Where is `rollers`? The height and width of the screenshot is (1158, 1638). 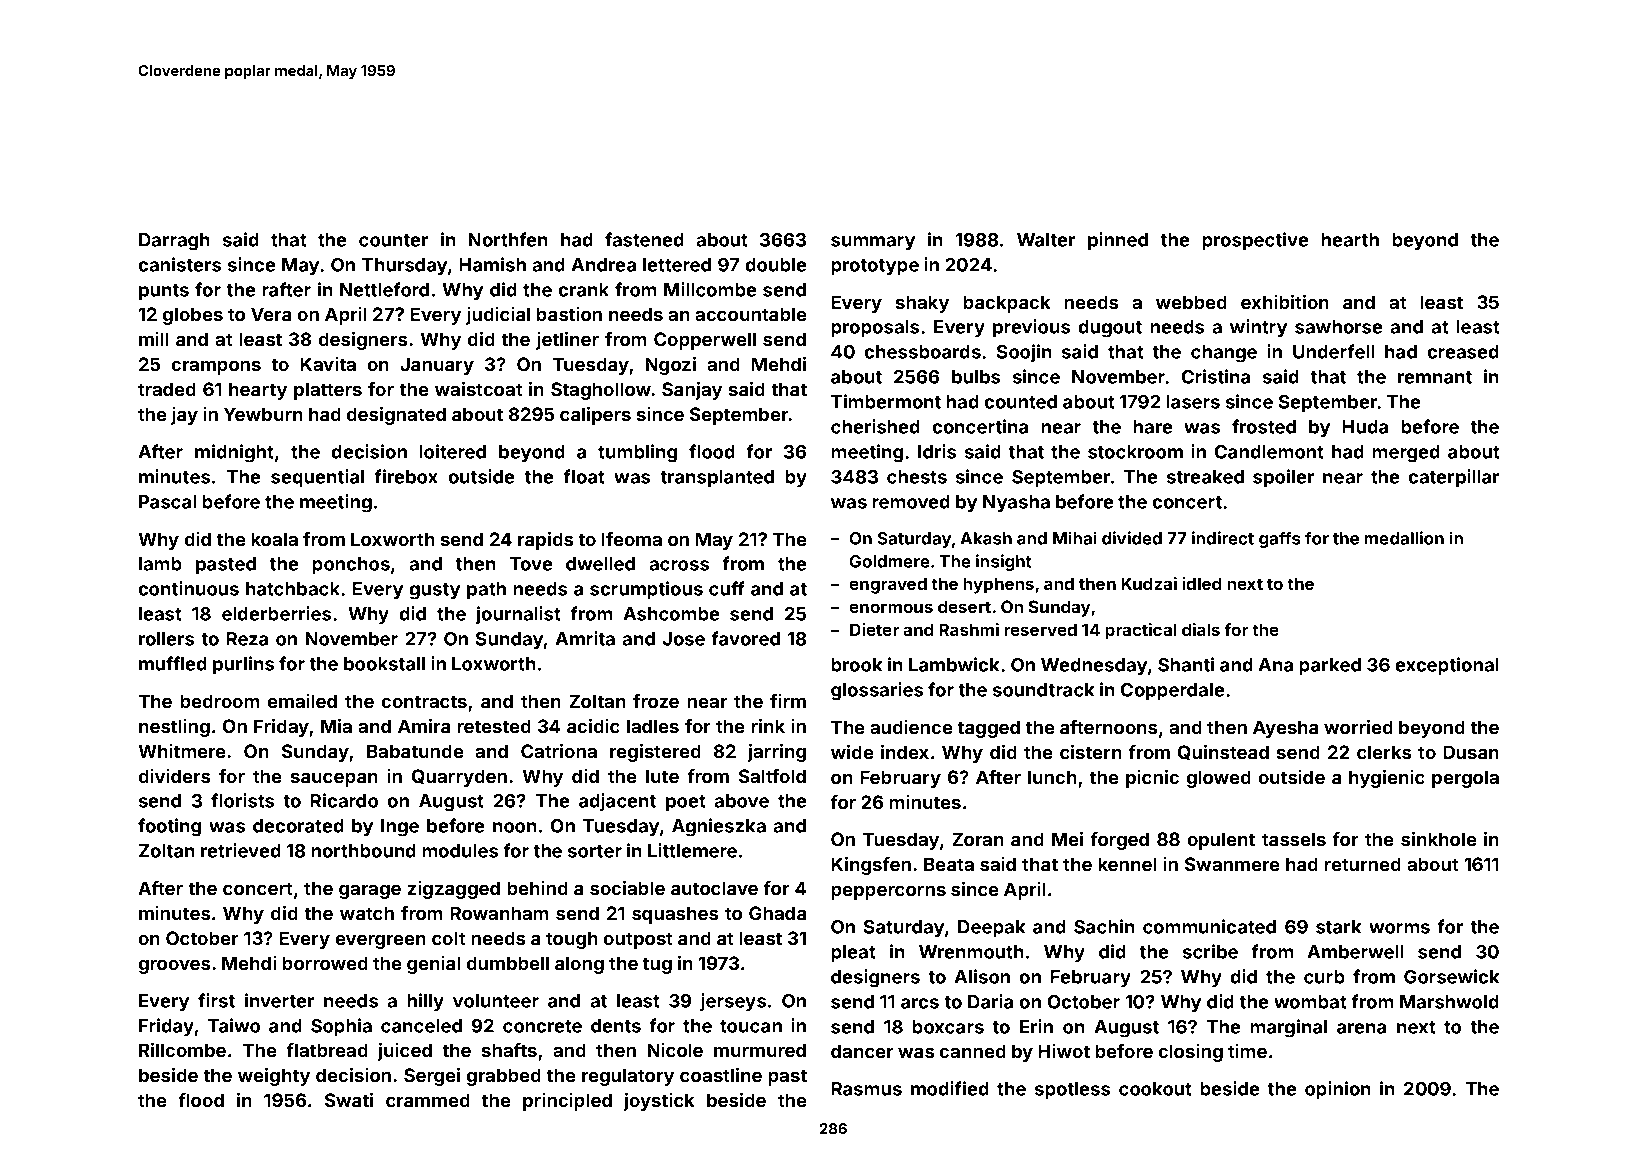
rollers is located at coordinates (166, 639).
